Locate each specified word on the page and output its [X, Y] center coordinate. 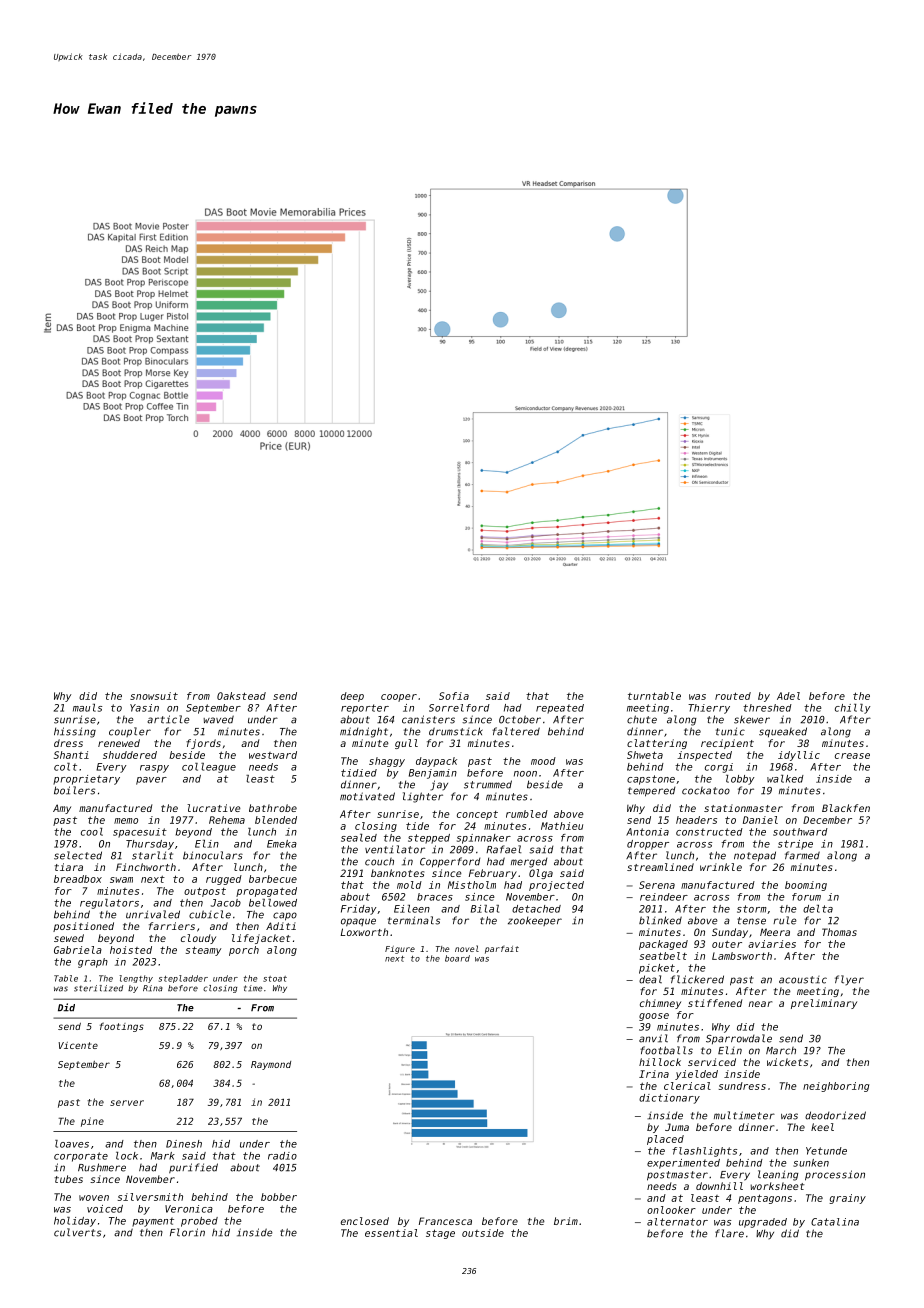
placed [665, 1140]
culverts [77, 1232]
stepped [429, 839]
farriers [172, 926]
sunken [811, 1163]
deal [650, 979]
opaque [358, 922]
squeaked [783, 732]
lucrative [214, 808]
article [168, 719]
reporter [365, 709]
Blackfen [846, 808]
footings [122, 1027]
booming [806, 886]
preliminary [824, 1004]
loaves [72, 1144]
